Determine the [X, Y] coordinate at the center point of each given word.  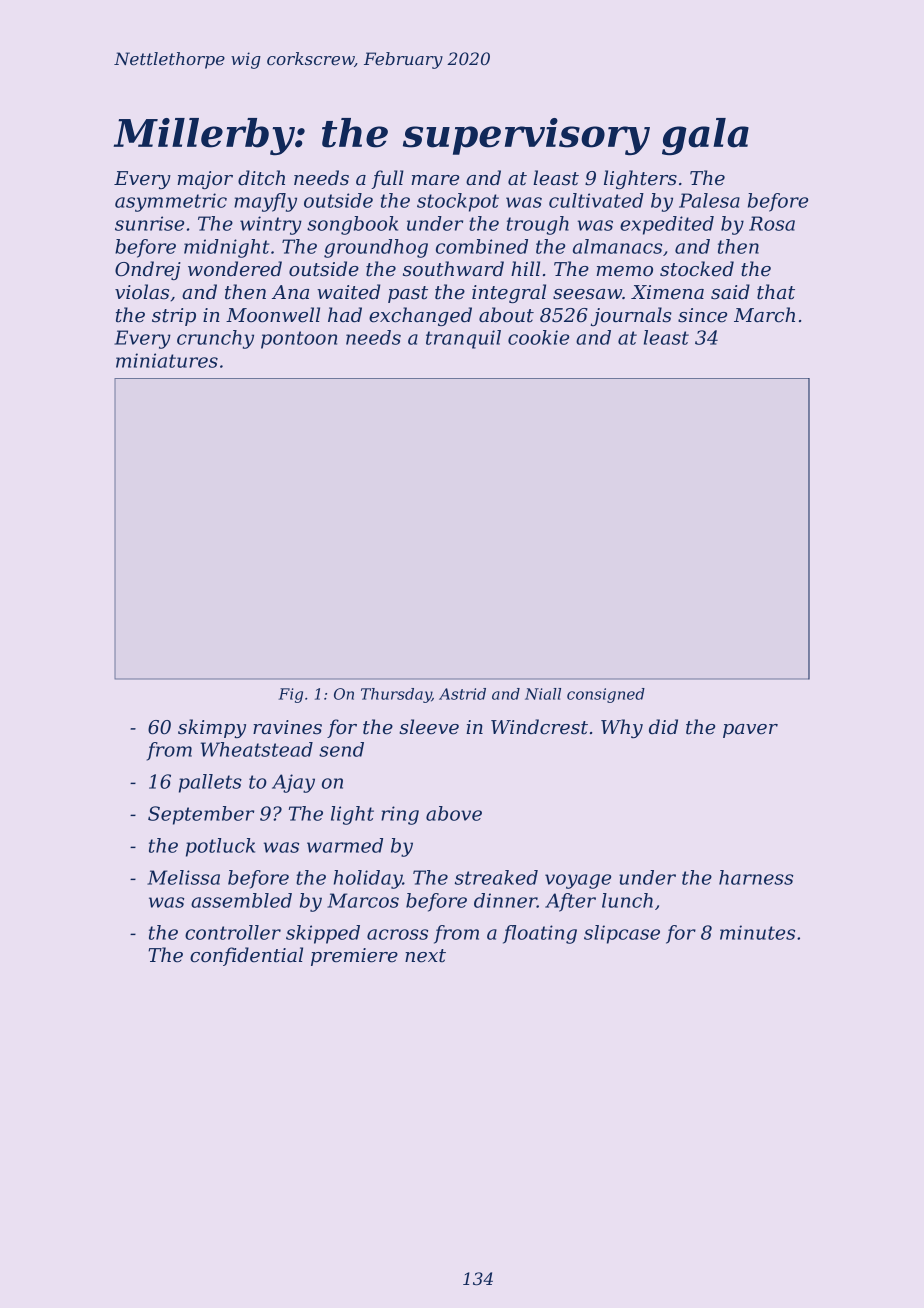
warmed [345, 845]
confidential [246, 956]
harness [756, 877]
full [387, 179]
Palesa [709, 200]
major [205, 180]
